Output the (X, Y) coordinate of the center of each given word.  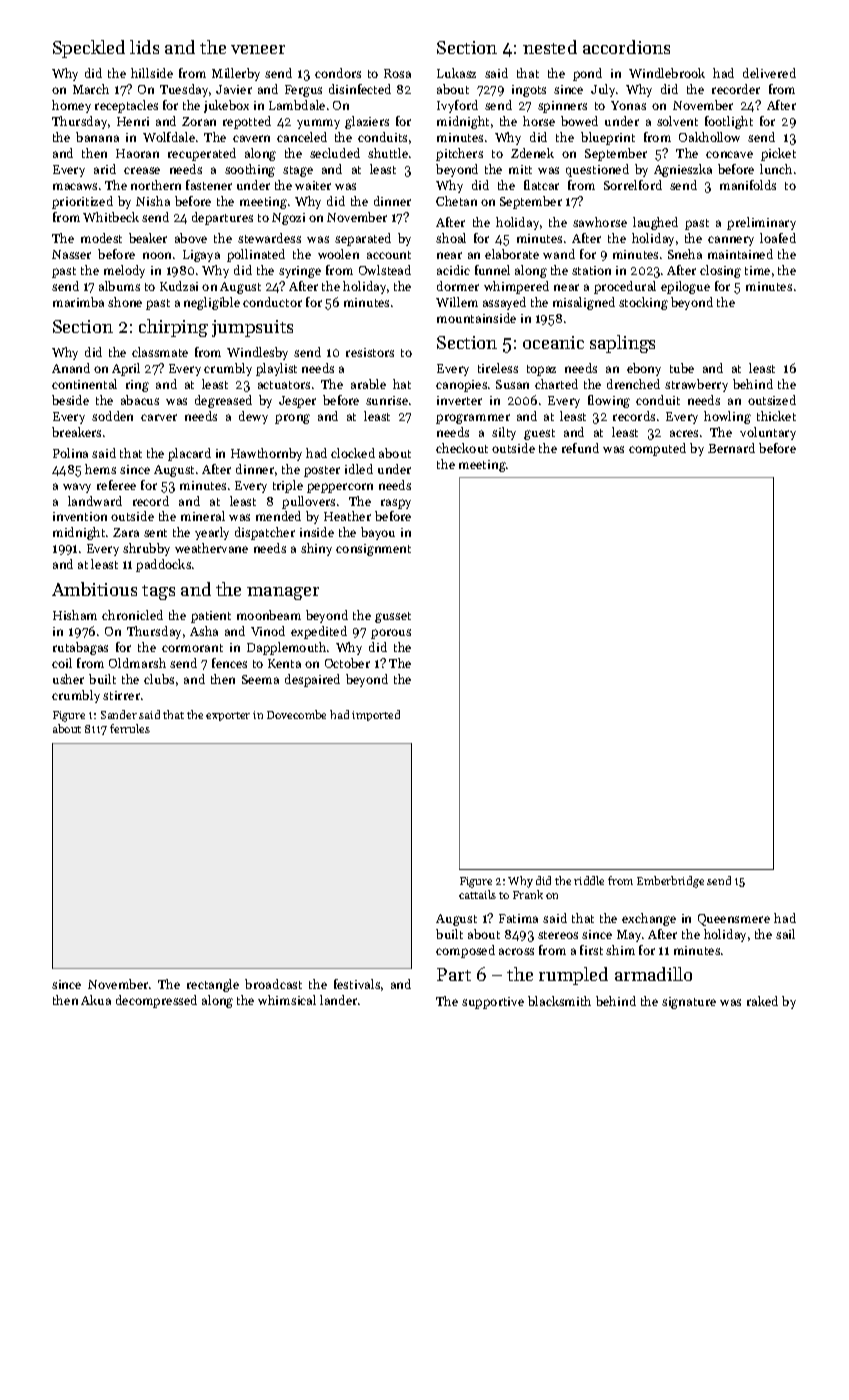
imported (376, 715)
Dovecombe (296, 714)
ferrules (130, 728)
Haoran (137, 153)
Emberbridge (670, 882)
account (389, 255)
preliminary (761, 223)
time (757, 270)
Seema (260, 679)
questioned (597, 170)
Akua (96, 1000)
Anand (71, 368)
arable (368, 384)
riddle (589, 880)
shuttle (388, 153)
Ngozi (288, 219)
